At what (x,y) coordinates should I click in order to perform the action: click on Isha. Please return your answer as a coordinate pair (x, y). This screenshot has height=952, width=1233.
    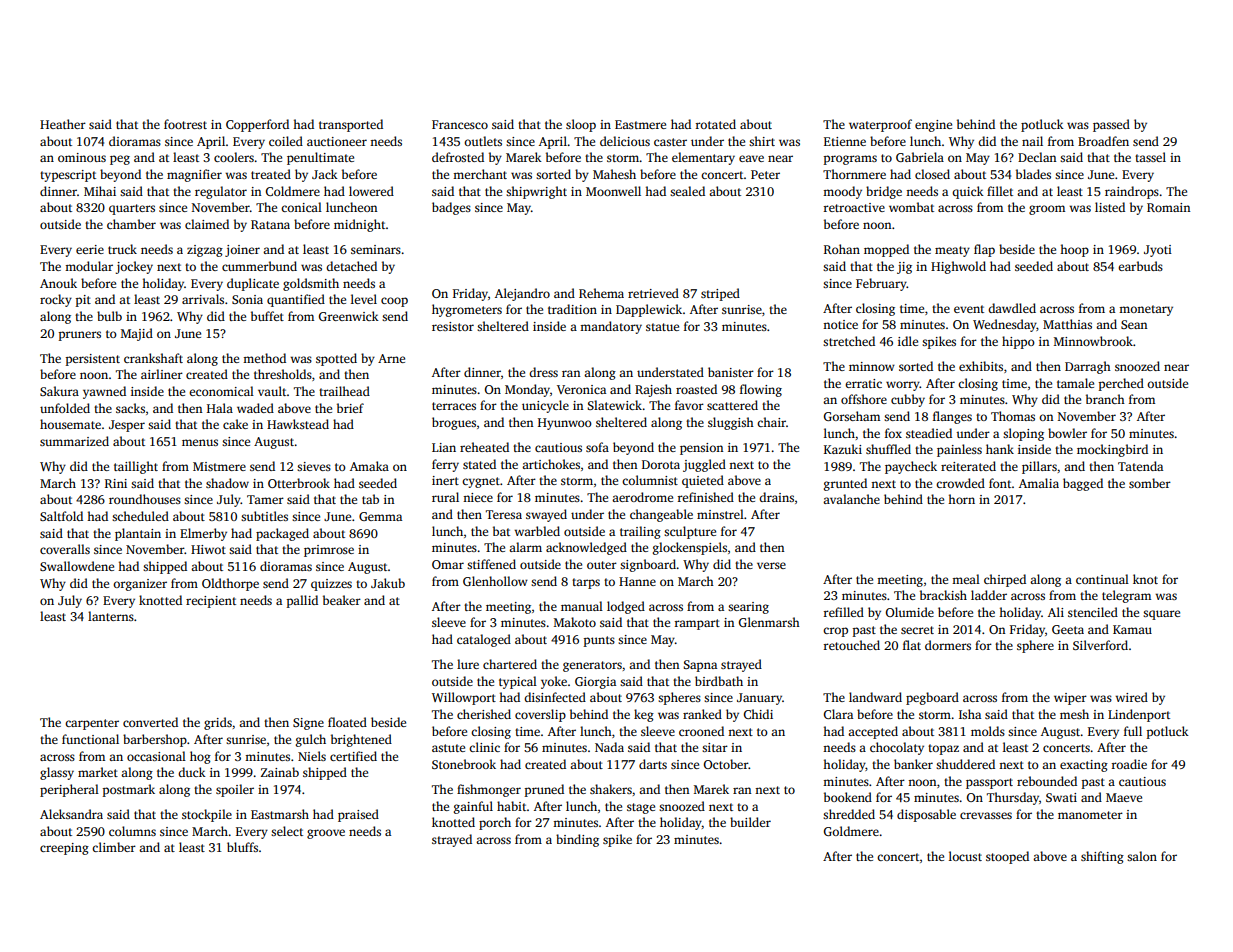
    Looking at the image, I should click on (970, 714).
